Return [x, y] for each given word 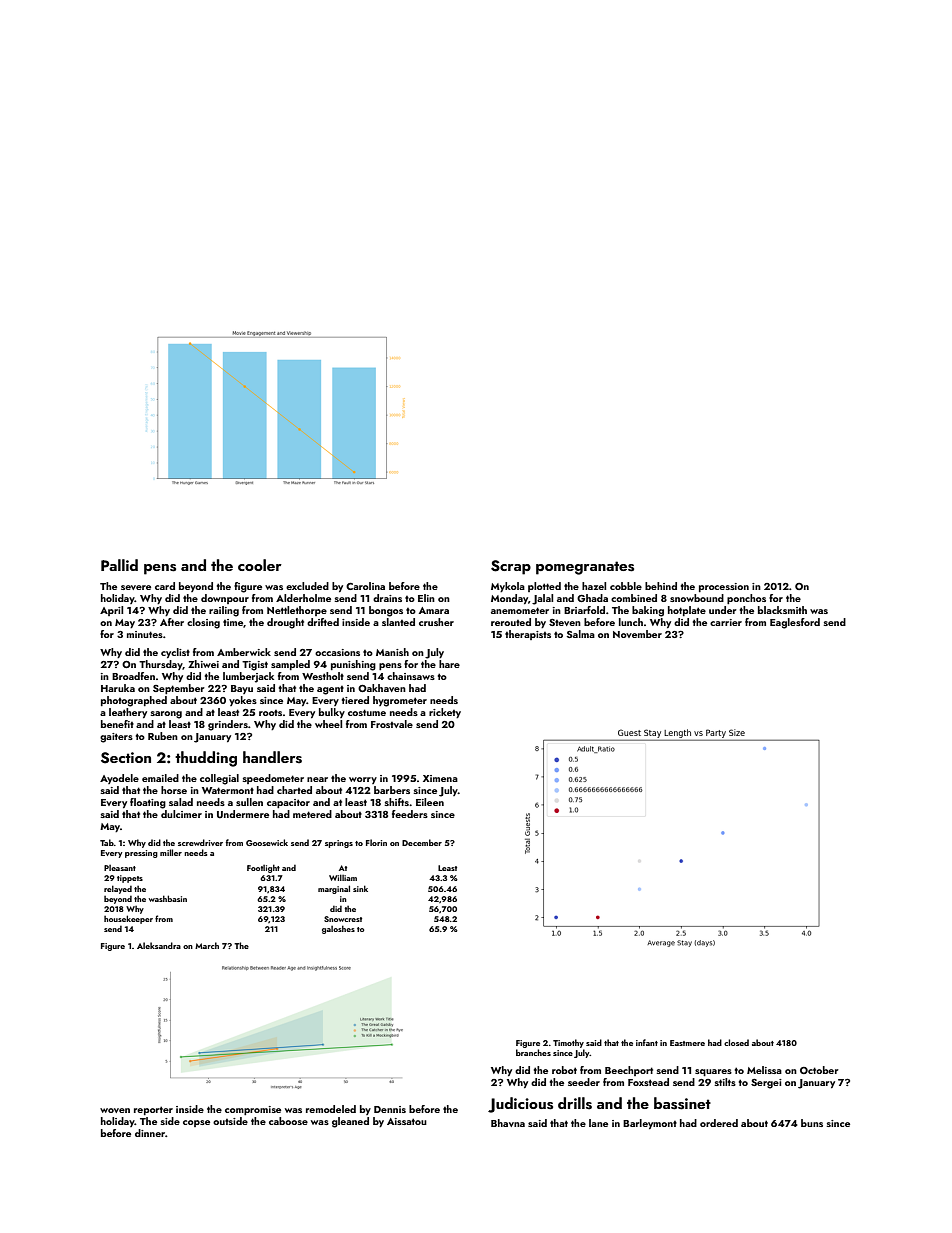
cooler [260, 565]
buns [812, 1123]
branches [533, 1052]
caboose [288, 1121]
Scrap [511, 567]
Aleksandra [159, 945]
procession [724, 587]
